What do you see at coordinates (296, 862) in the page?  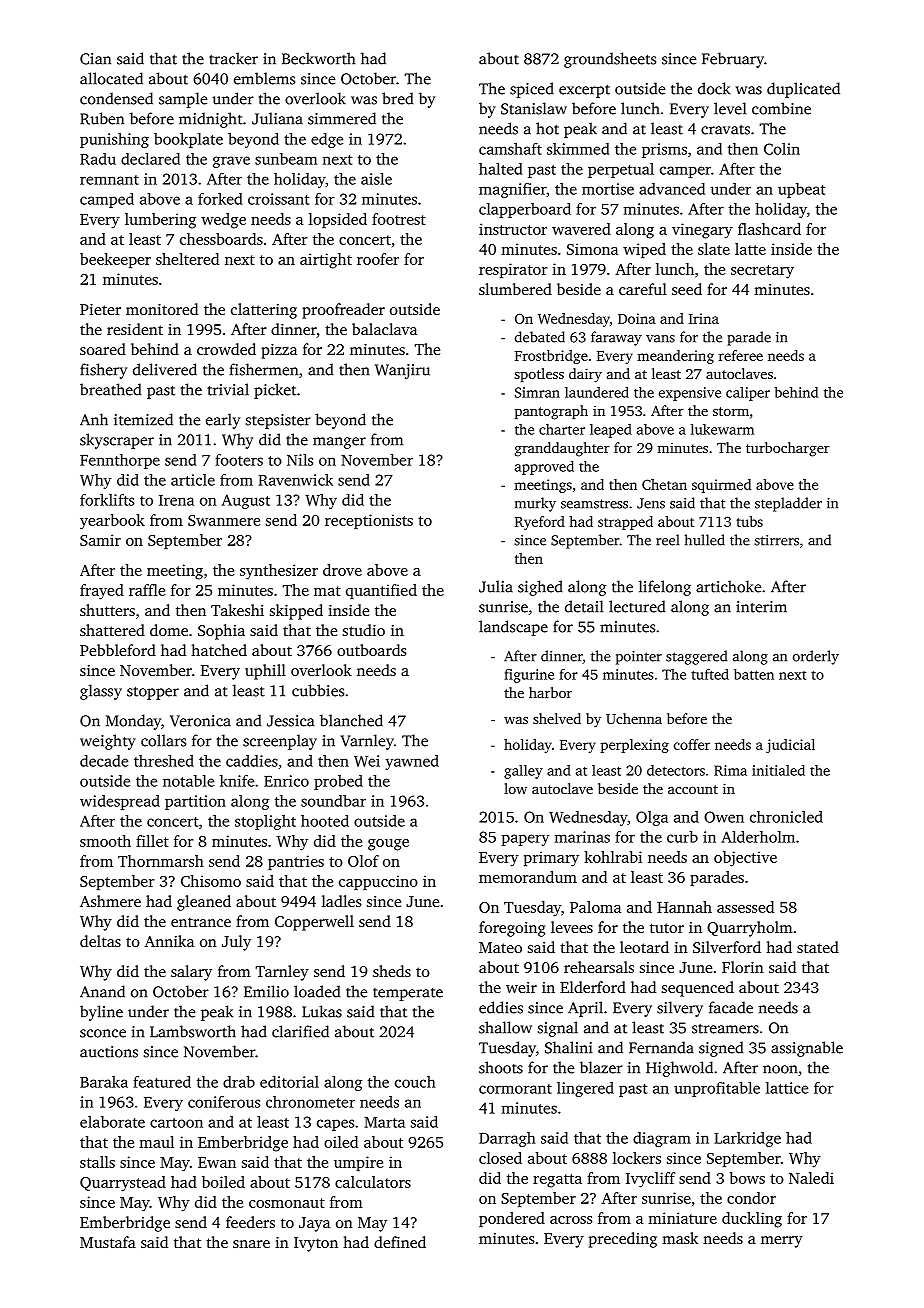 I see `pantries` at bounding box center [296, 862].
